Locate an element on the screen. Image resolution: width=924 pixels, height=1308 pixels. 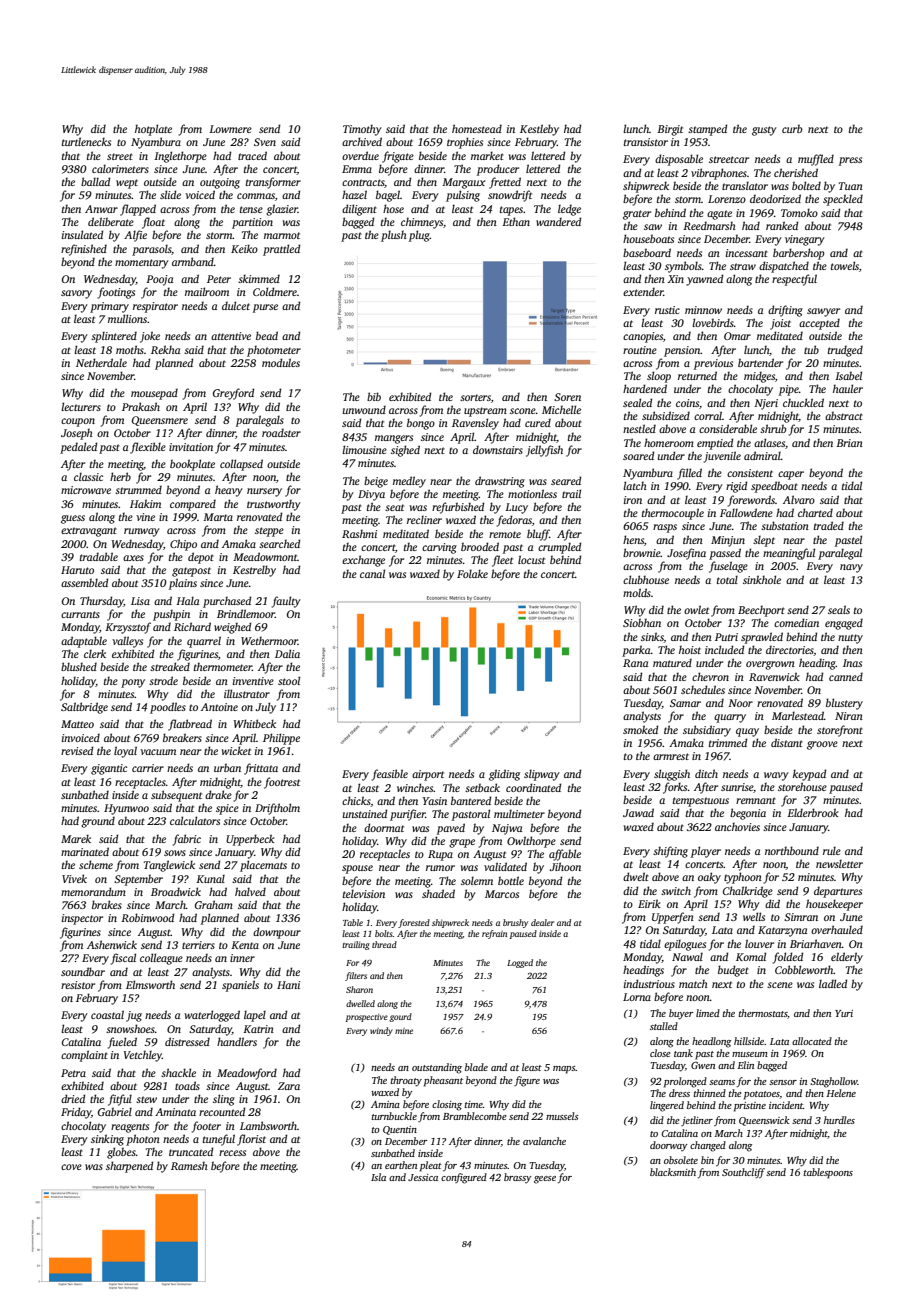
lecturers is located at coordinates (81, 406).
